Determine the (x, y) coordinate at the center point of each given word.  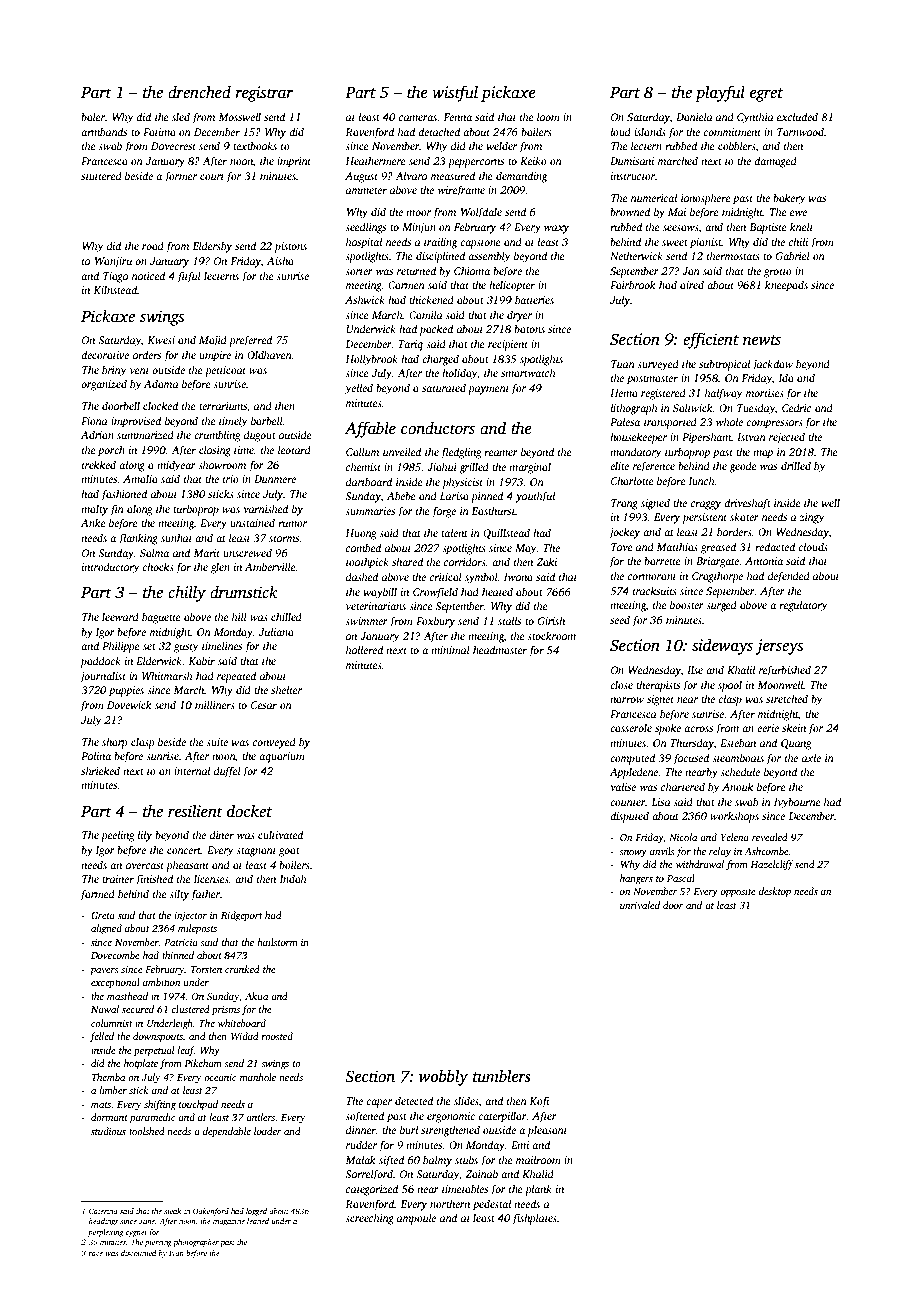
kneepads (786, 286)
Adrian (97, 434)
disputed (629, 817)
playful (720, 93)
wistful (455, 93)
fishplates (534, 1219)
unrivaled (640, 905)
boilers (294, 864)
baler (93, 116)
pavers (104, 972)
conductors (438, 428)
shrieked (100, 770)
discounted (139, 1253)
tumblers (502, 1076)
